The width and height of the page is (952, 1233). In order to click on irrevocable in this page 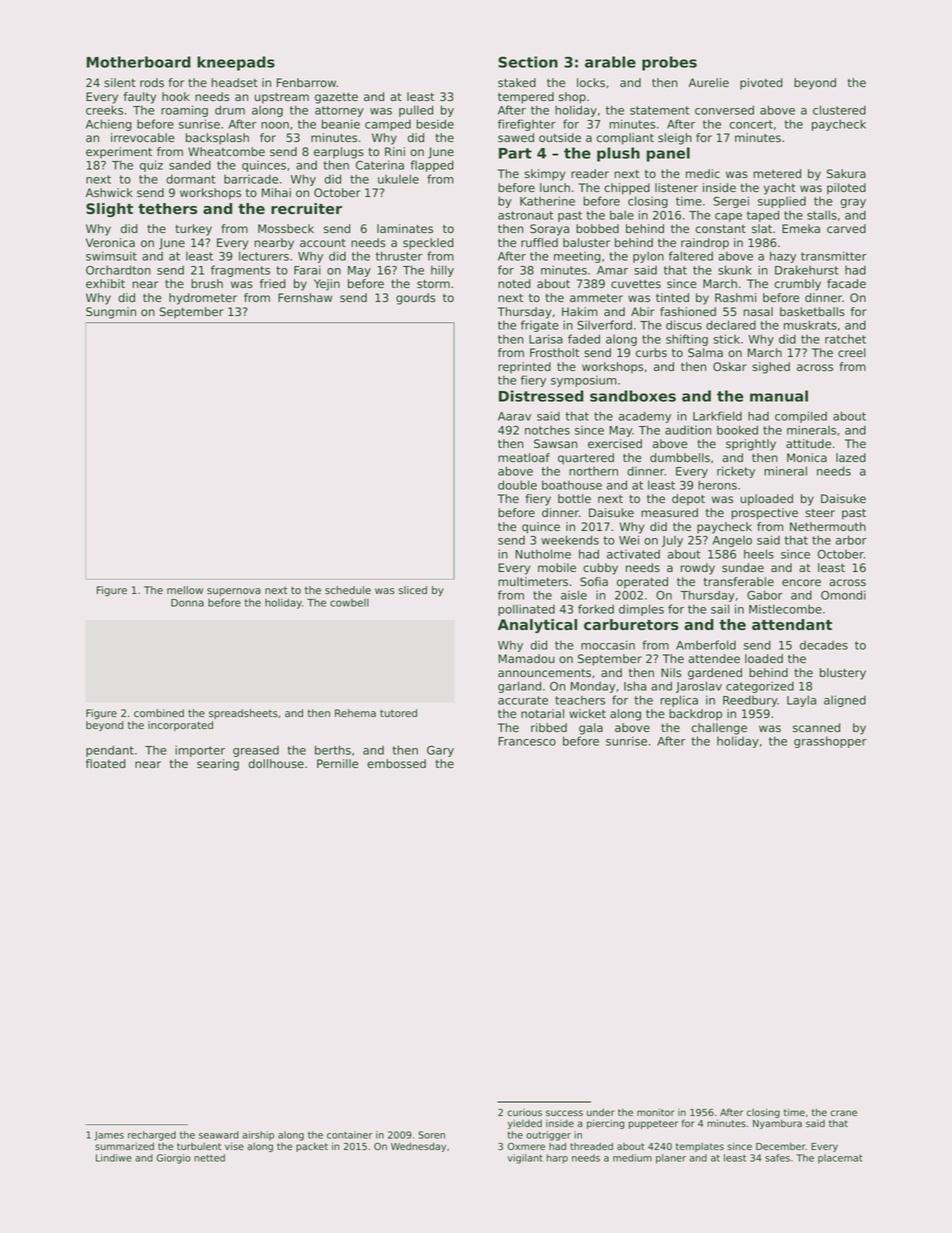, I will do `click(143, 137)`.
